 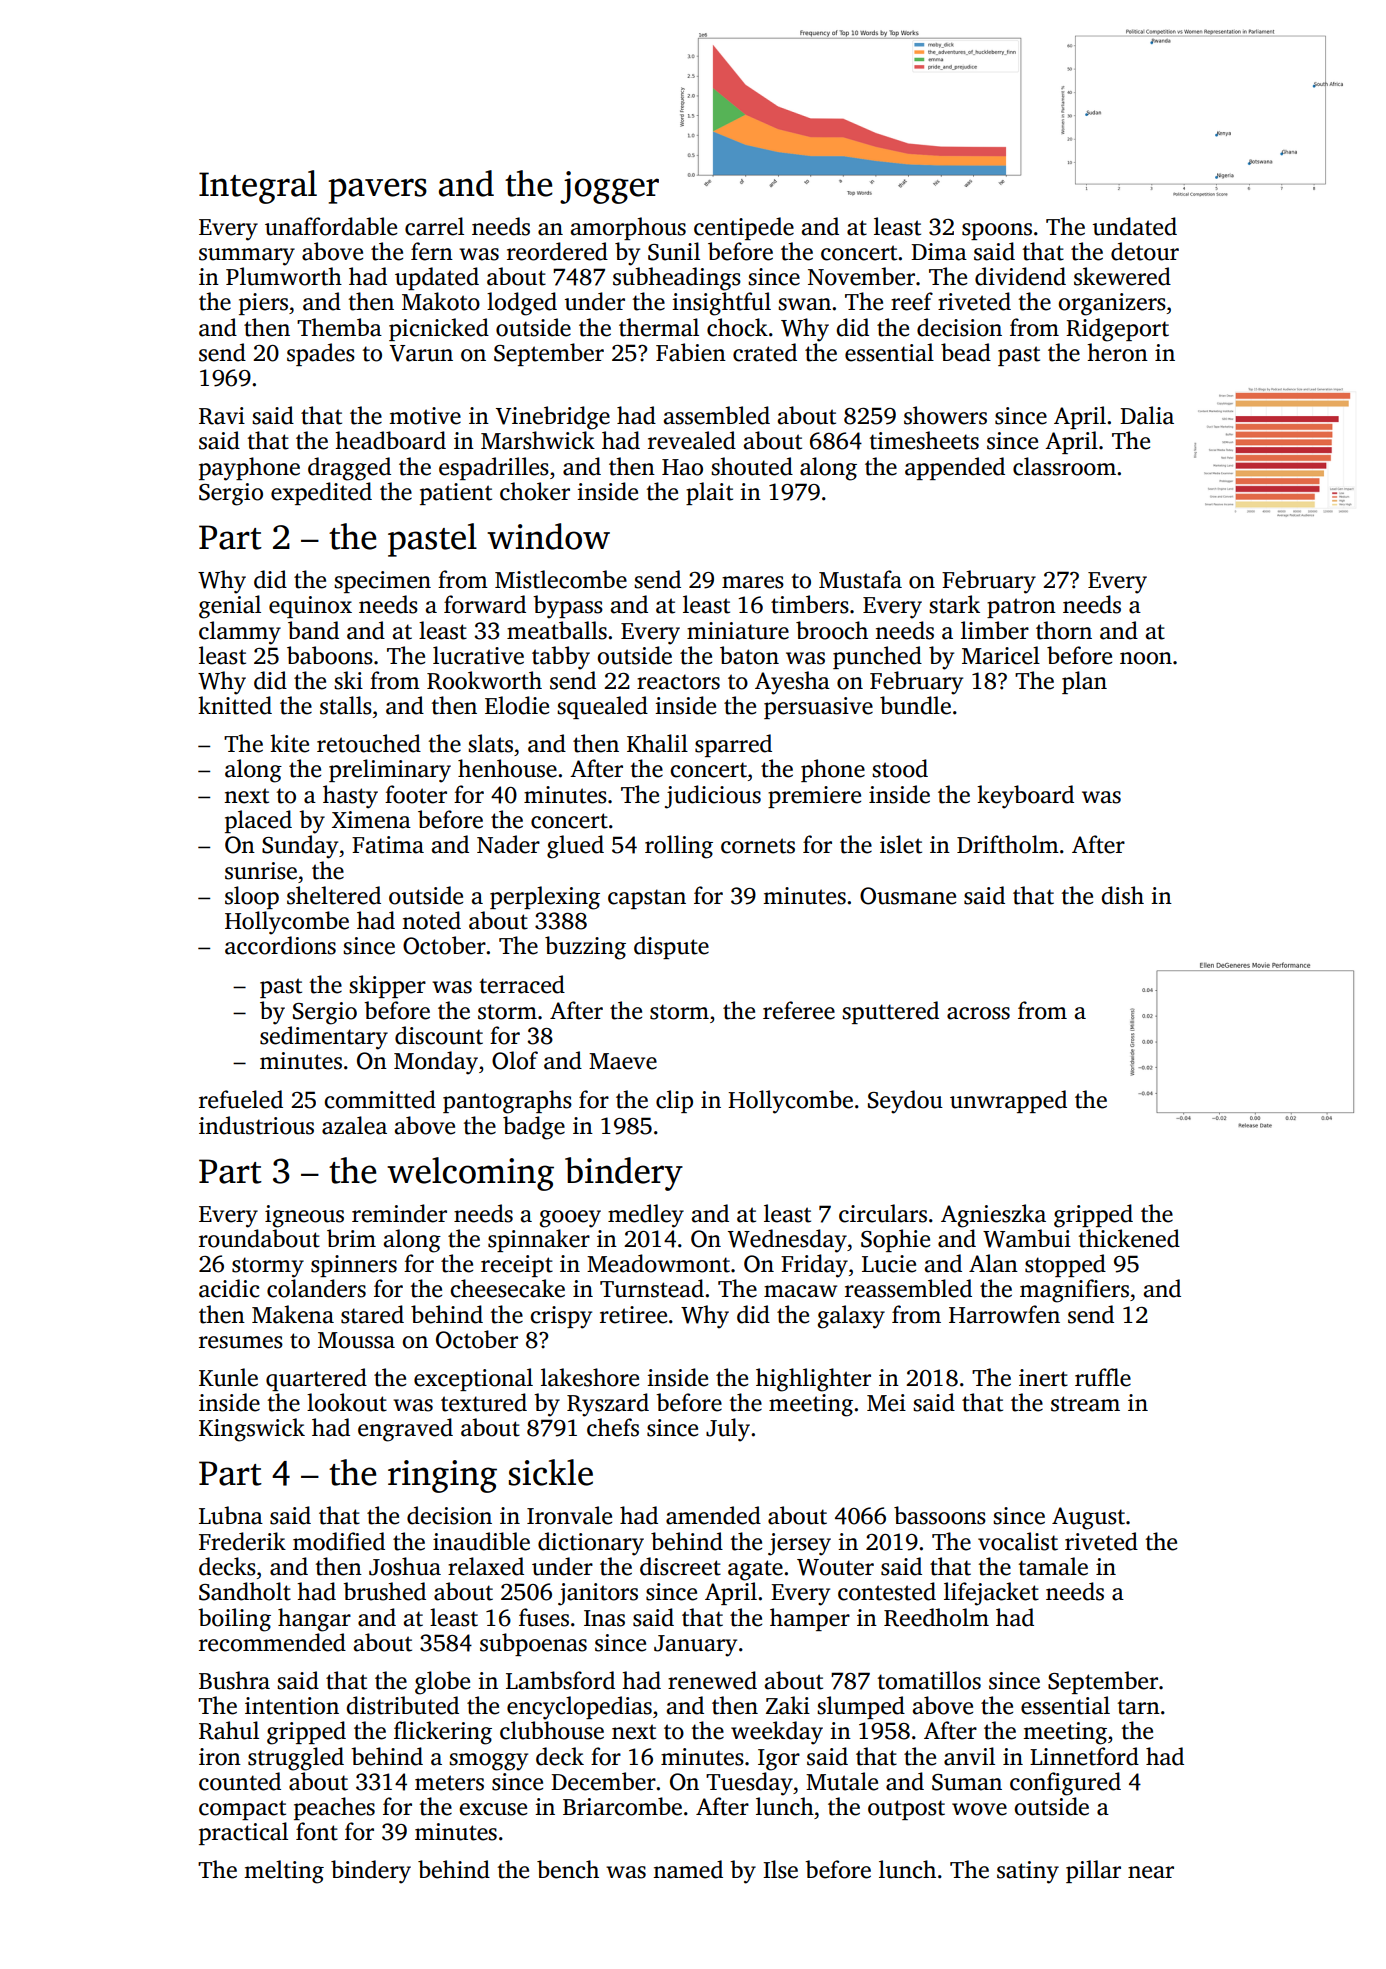 I want to click on dish, so click(x=1122, y=895).
